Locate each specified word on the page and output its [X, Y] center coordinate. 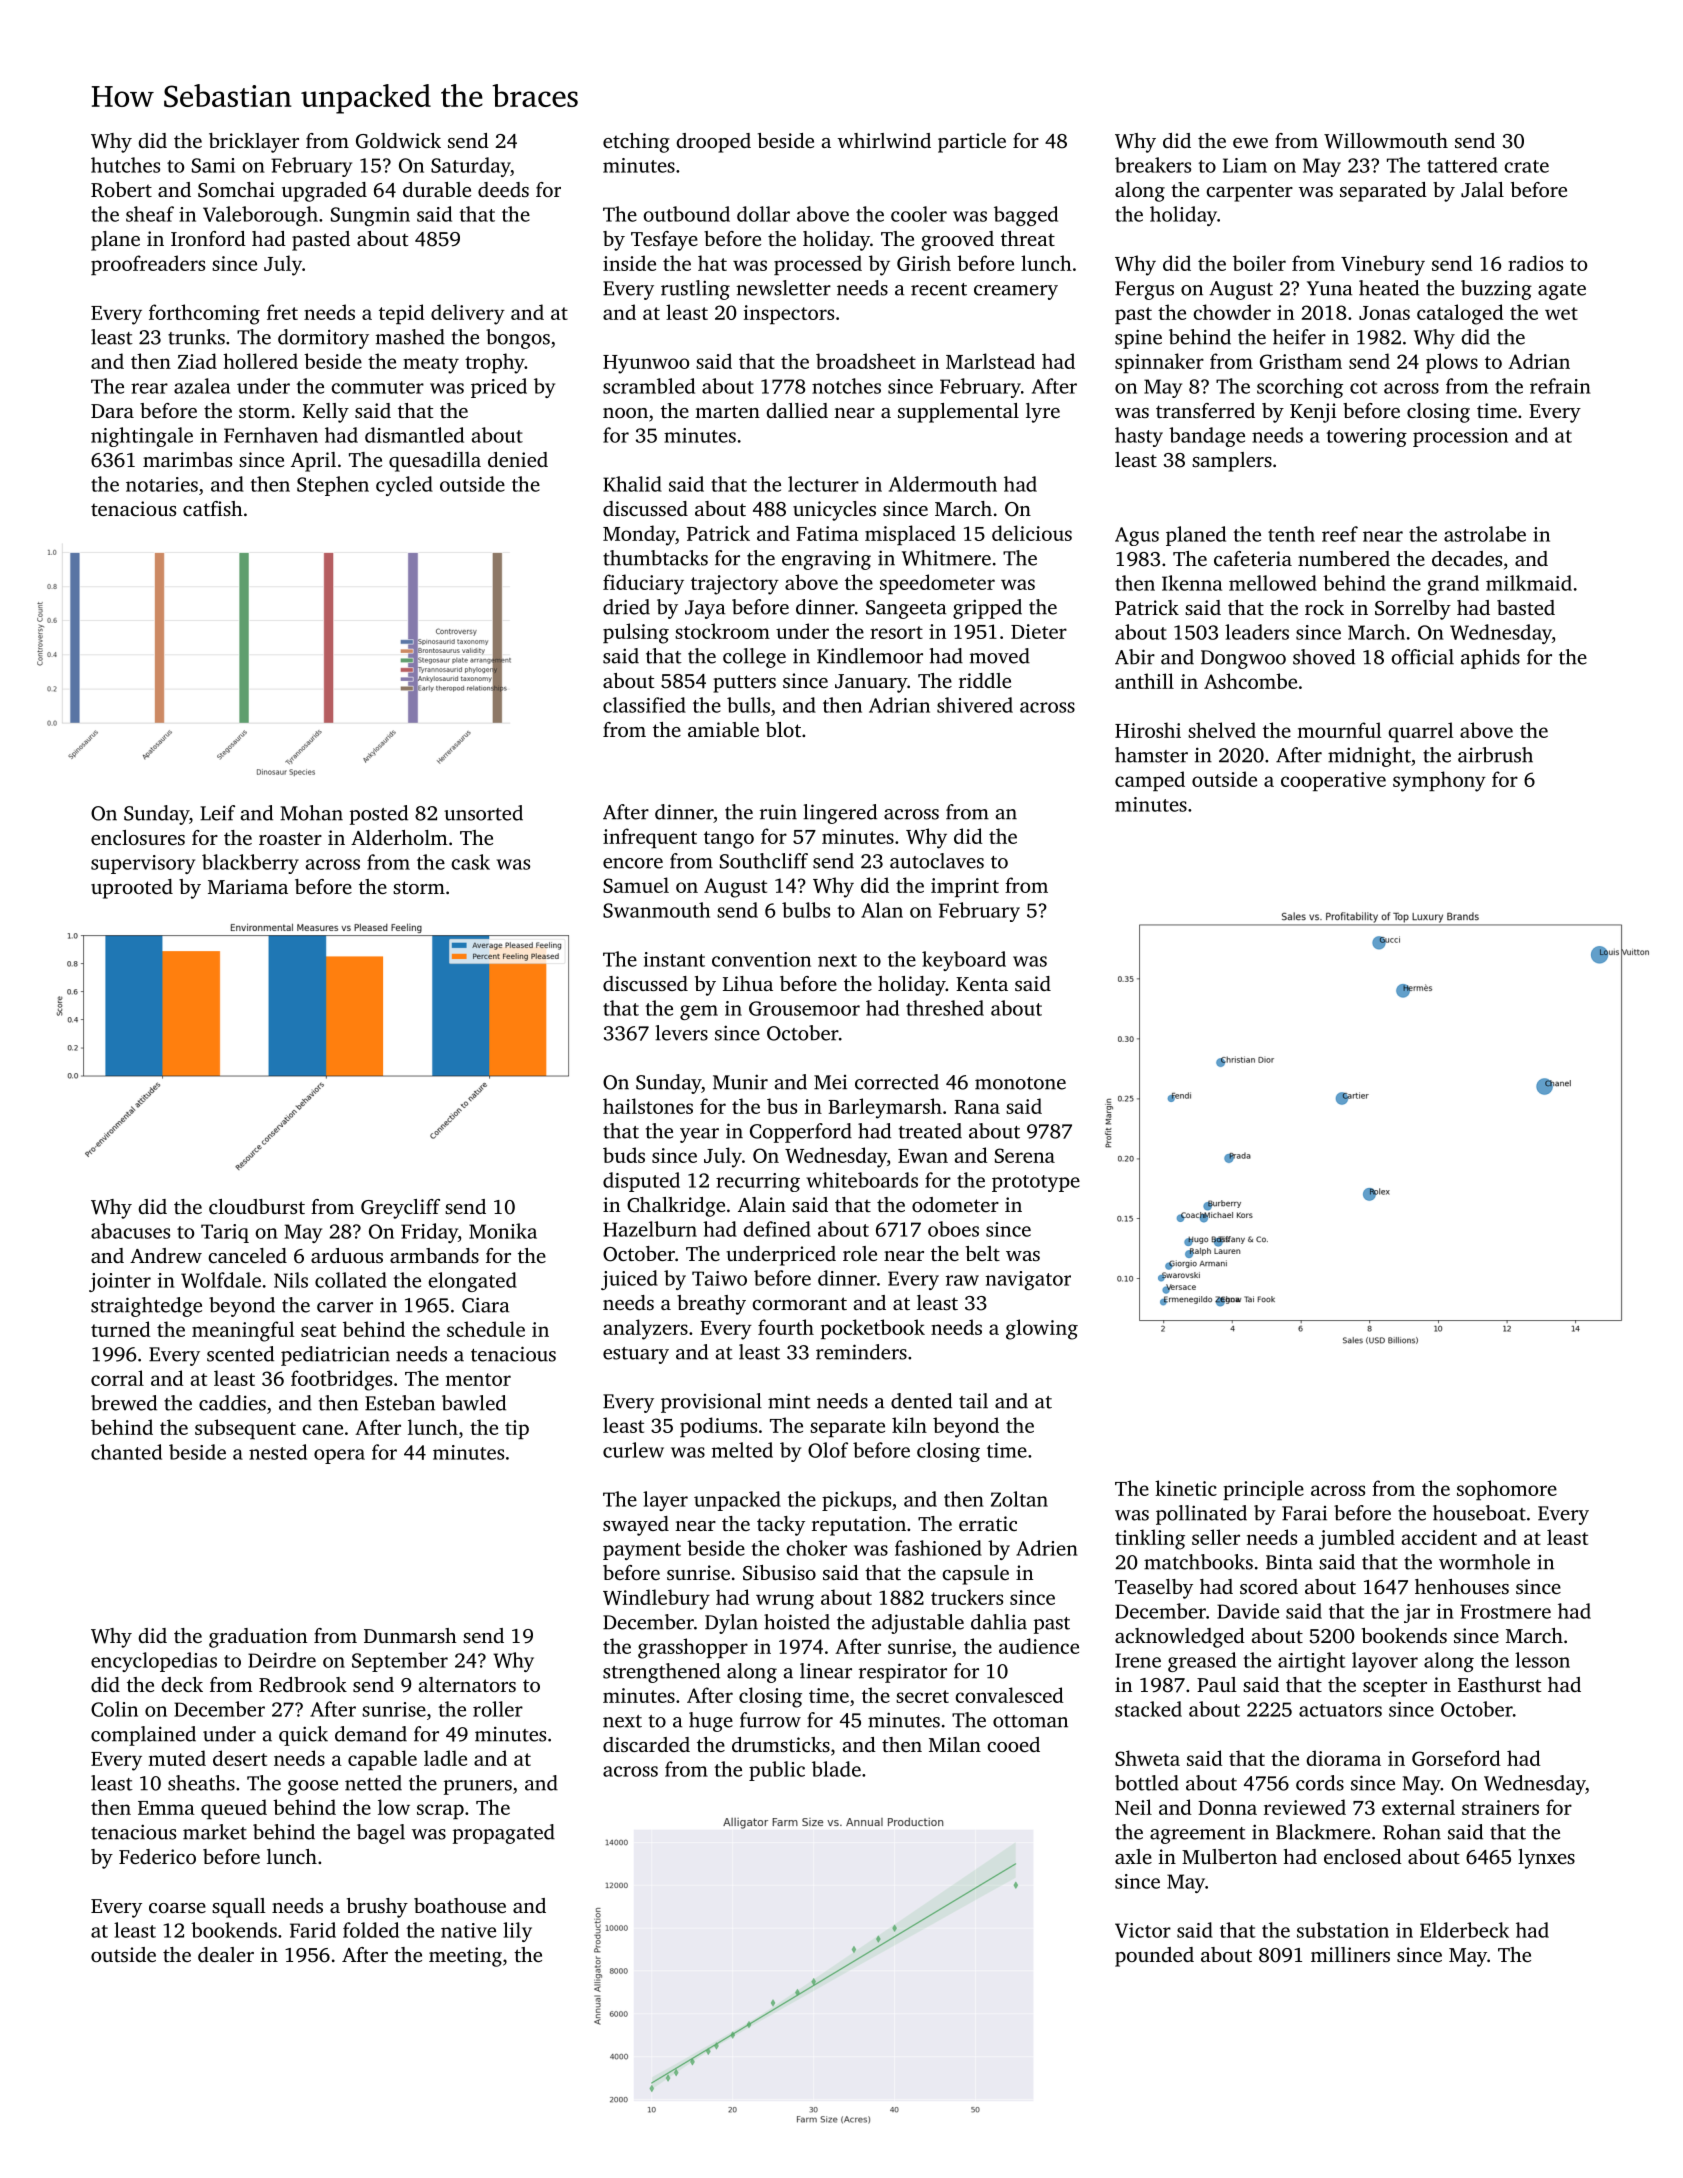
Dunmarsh [410, 1635]
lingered [840, 814]
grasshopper [693, 1648]
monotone [1020, 1083]
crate [1526, 166]
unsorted [483, 813]
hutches [125, 165]
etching [636, 143]
